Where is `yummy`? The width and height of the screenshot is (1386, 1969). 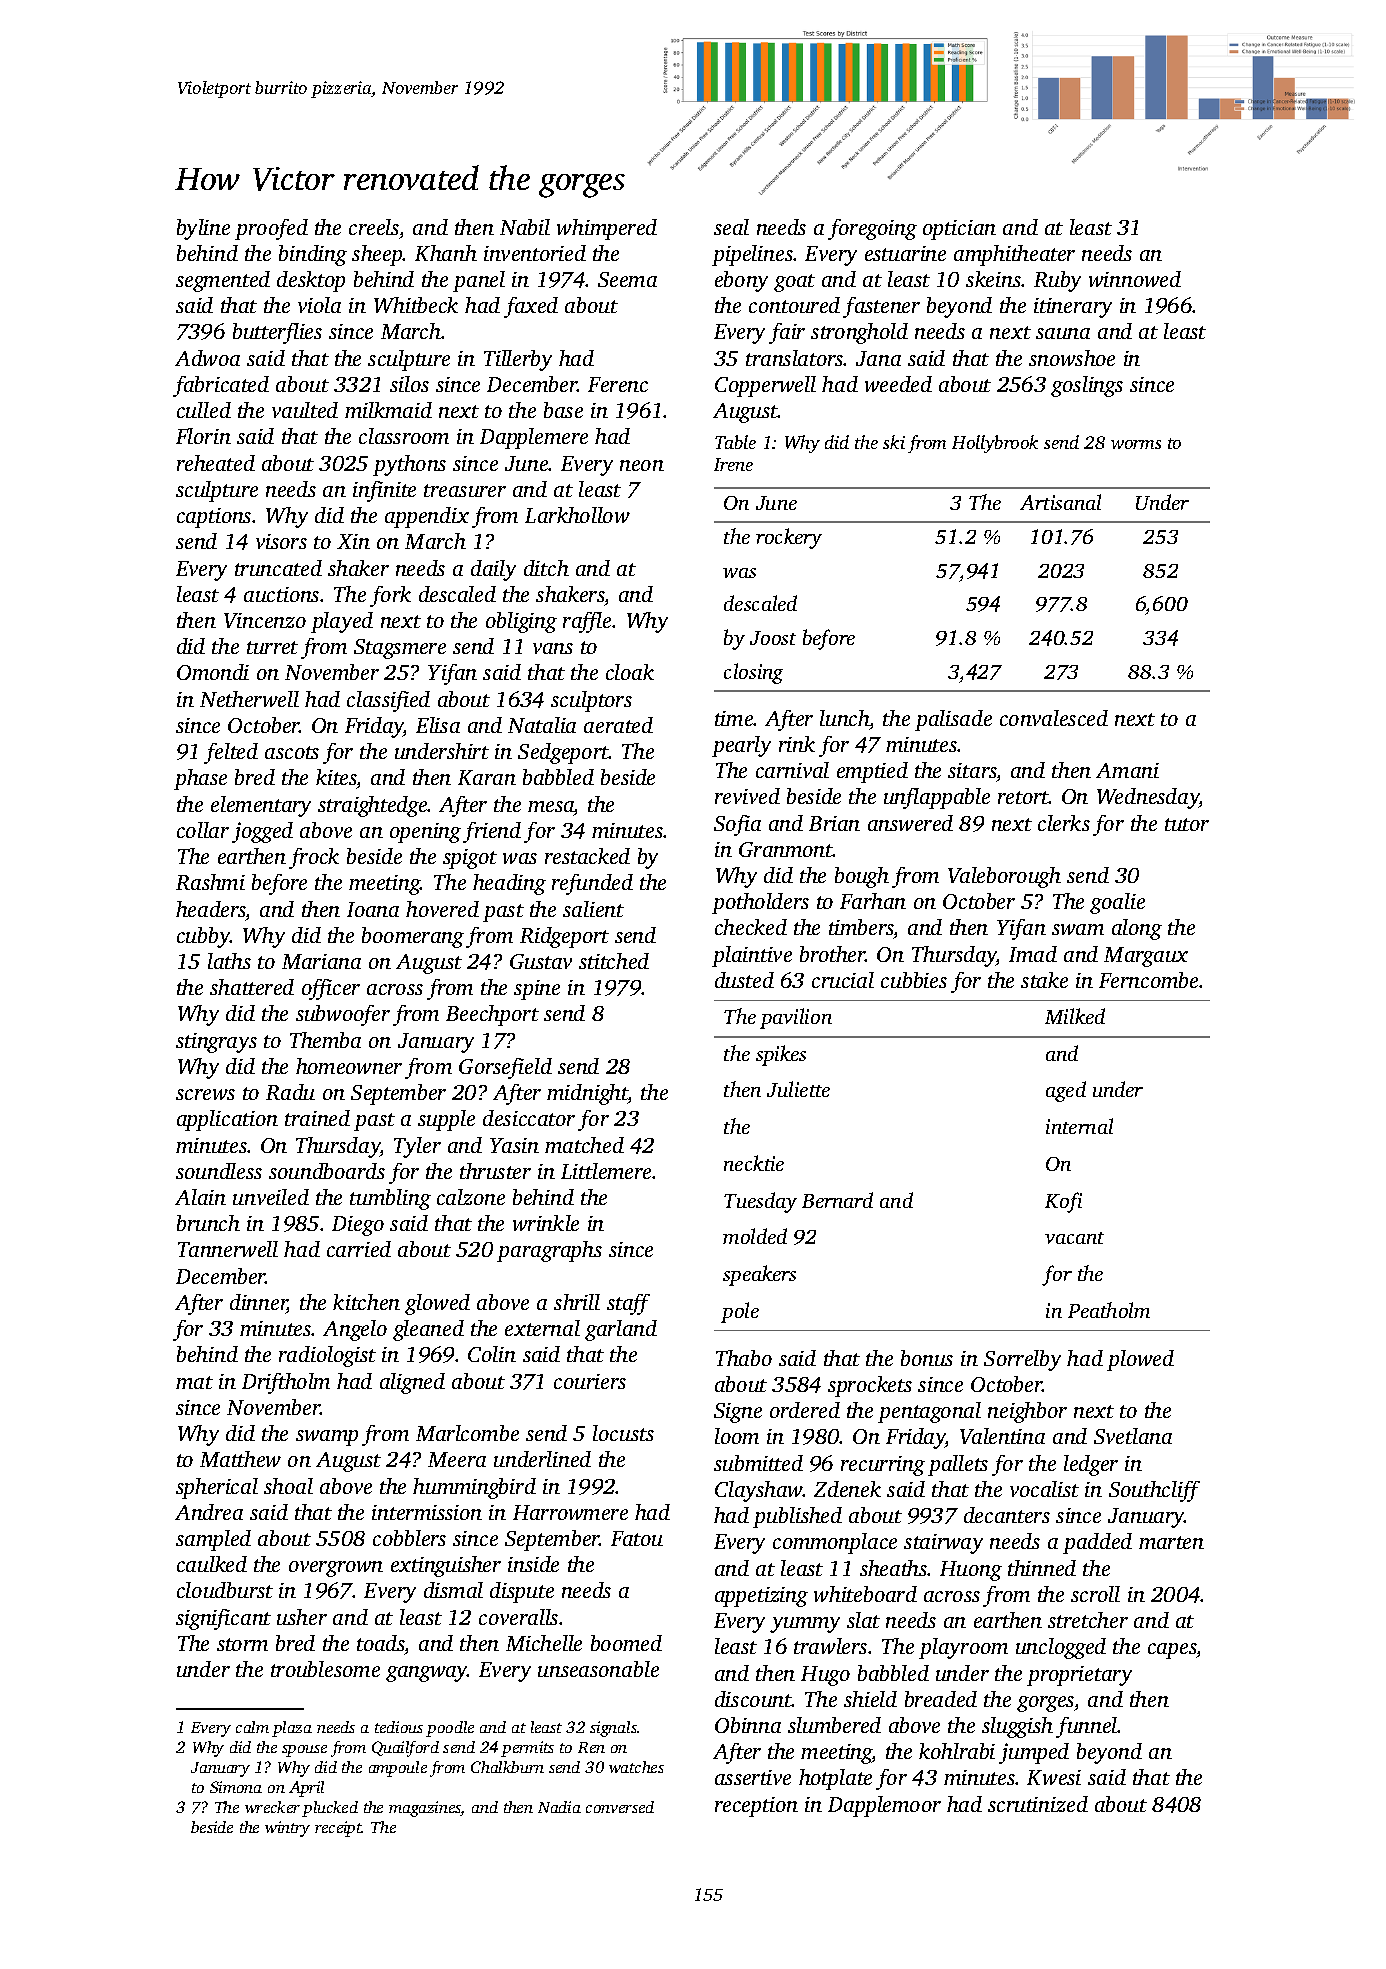
yummy is located at coordinates (805, 1625).
